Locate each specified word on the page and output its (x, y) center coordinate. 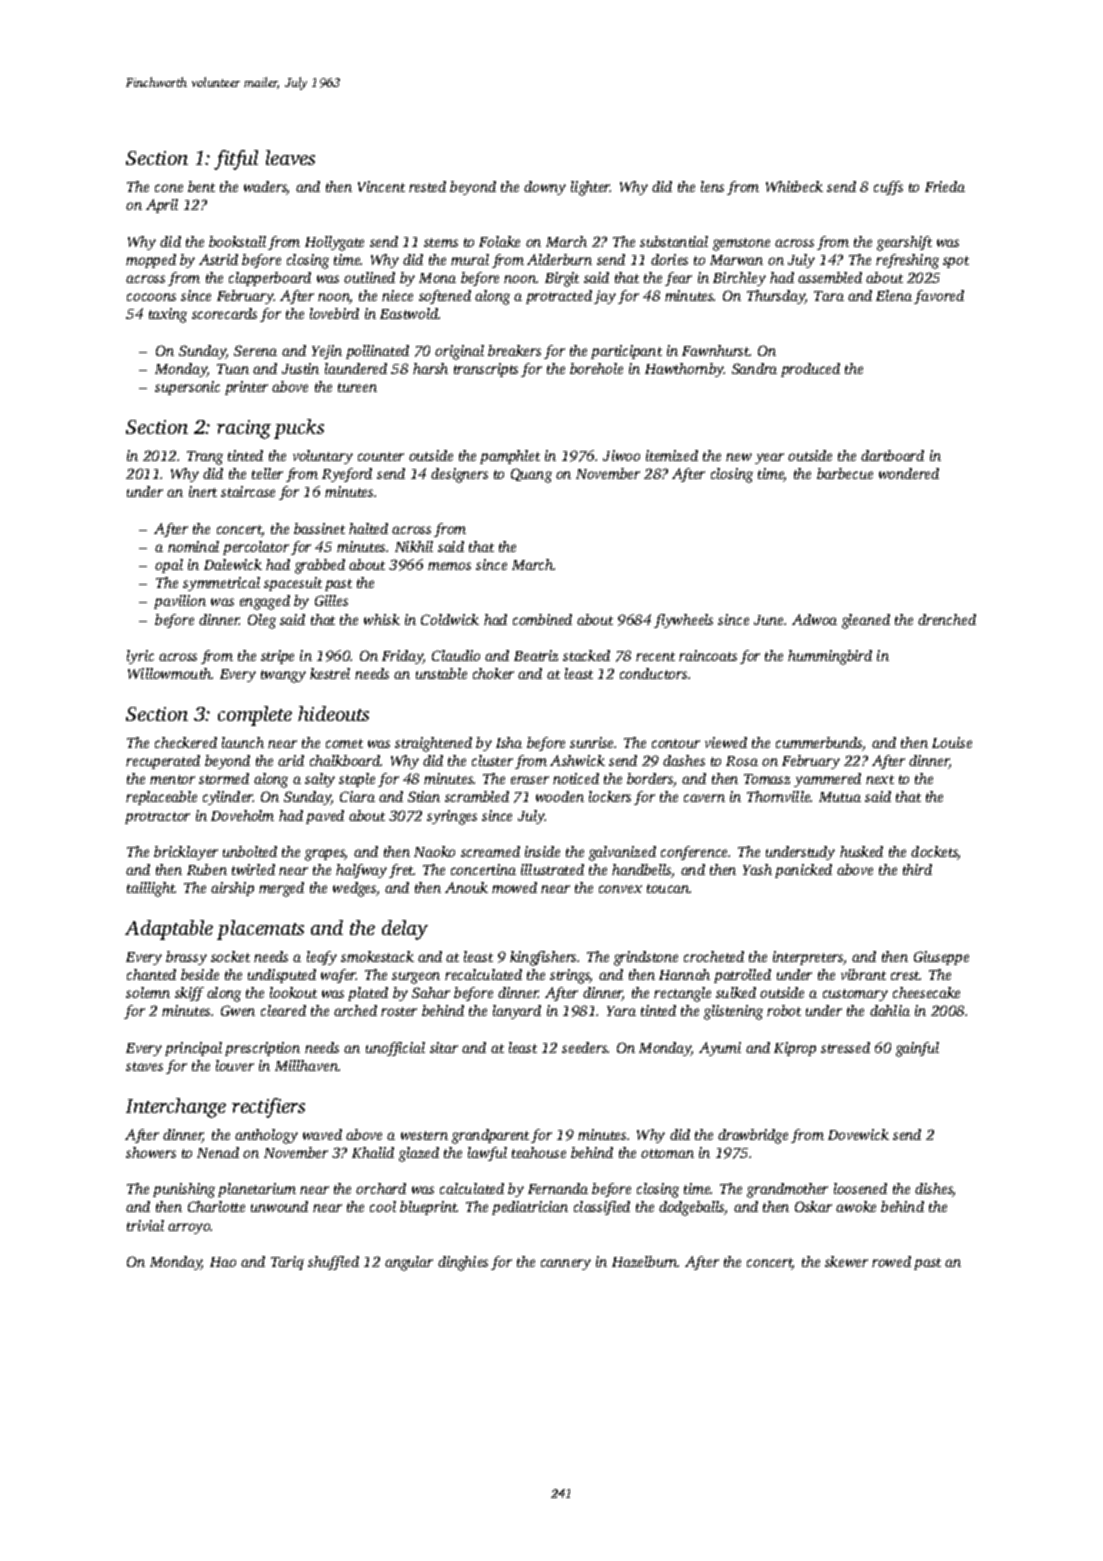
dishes (934, 1190)
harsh (430, 368)
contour (676, 743)
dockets (934, 853)
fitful (236, 160)
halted (368, 528)
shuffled (333, 1263)
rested (427, 186)
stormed (224, 778)
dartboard (892, 455)
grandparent (490, 1136)
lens (712, 186)
